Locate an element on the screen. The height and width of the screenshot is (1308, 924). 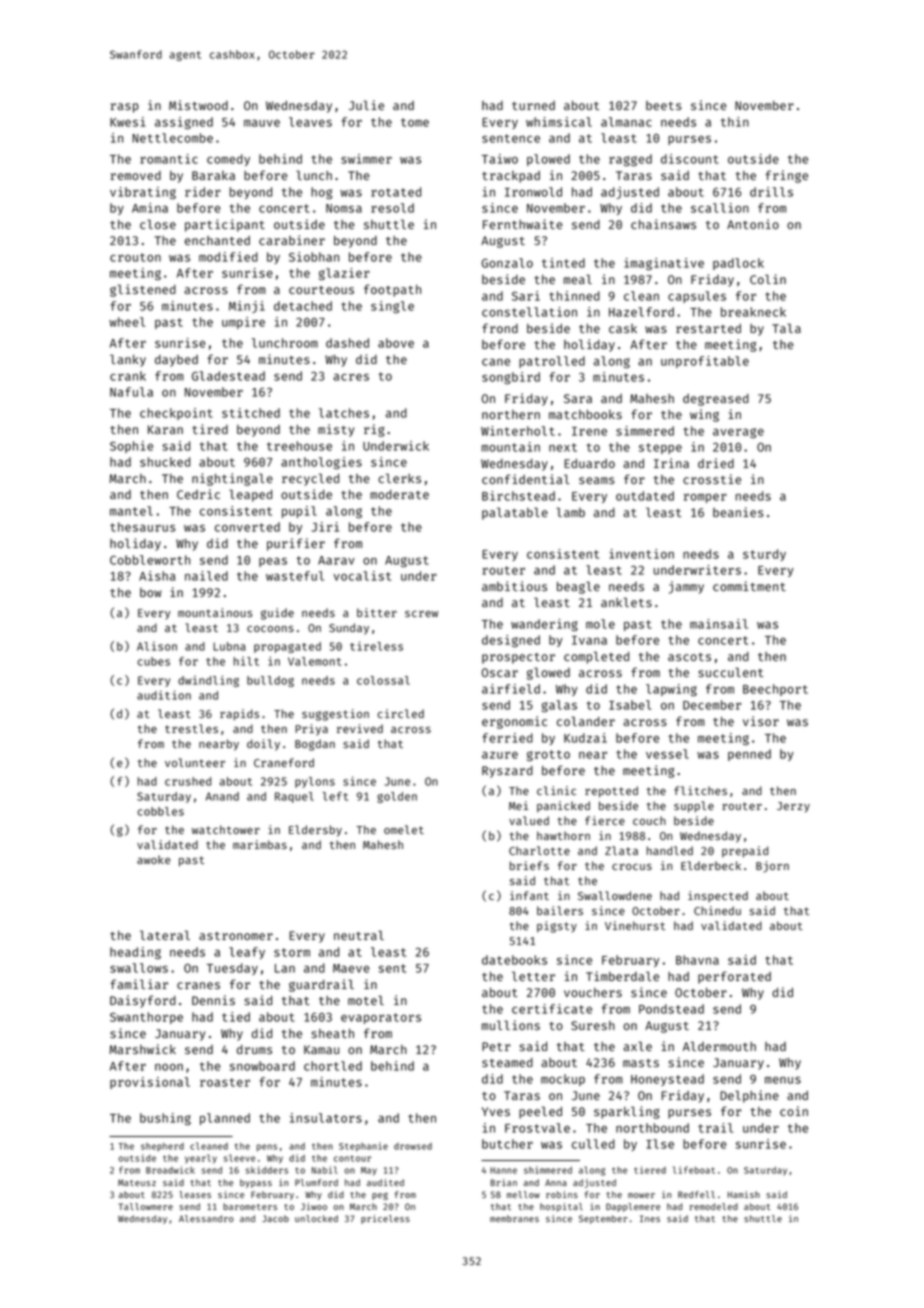
Hazelford is located at coordinates (641, 312).
